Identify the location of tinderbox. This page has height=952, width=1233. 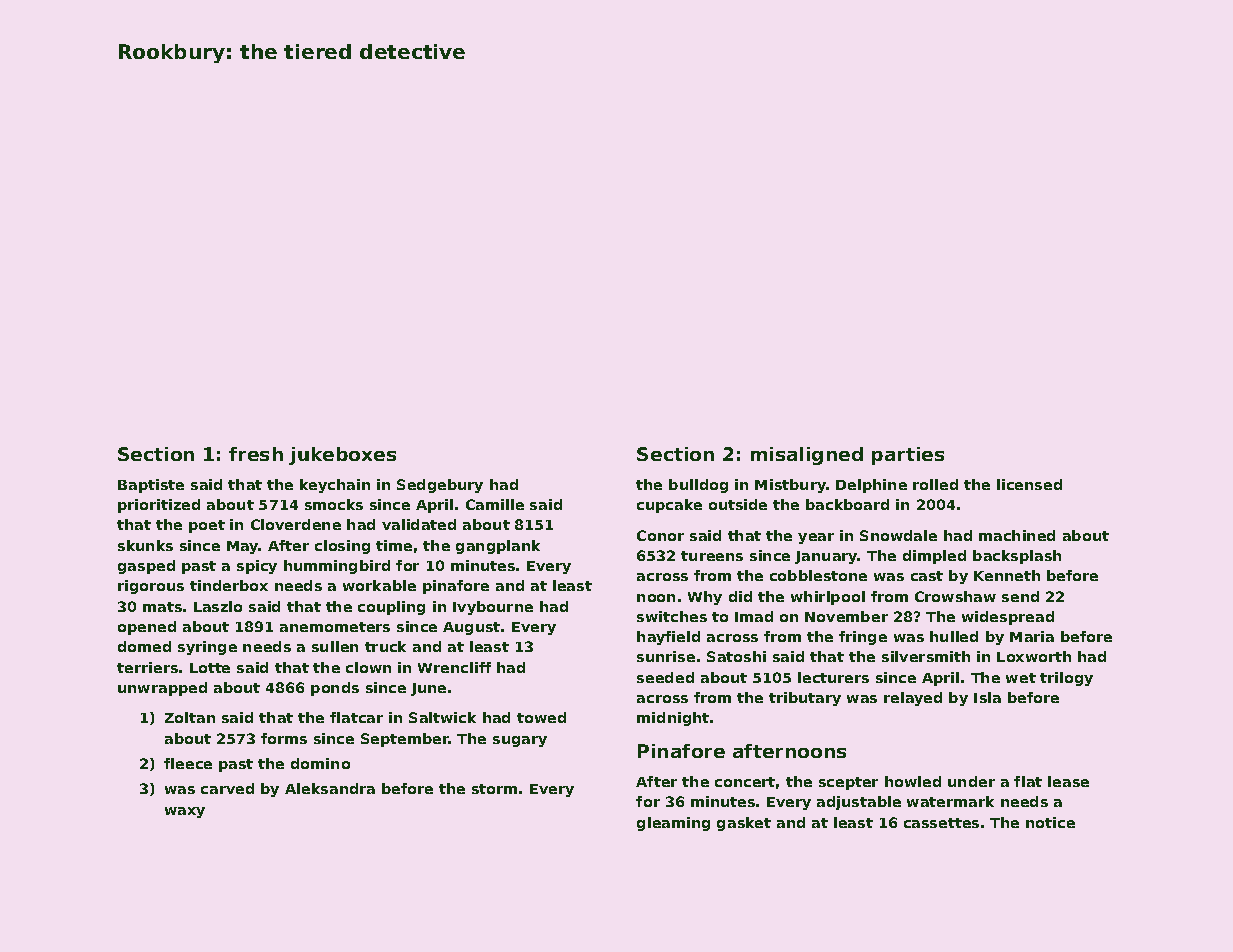
(229, 585).
